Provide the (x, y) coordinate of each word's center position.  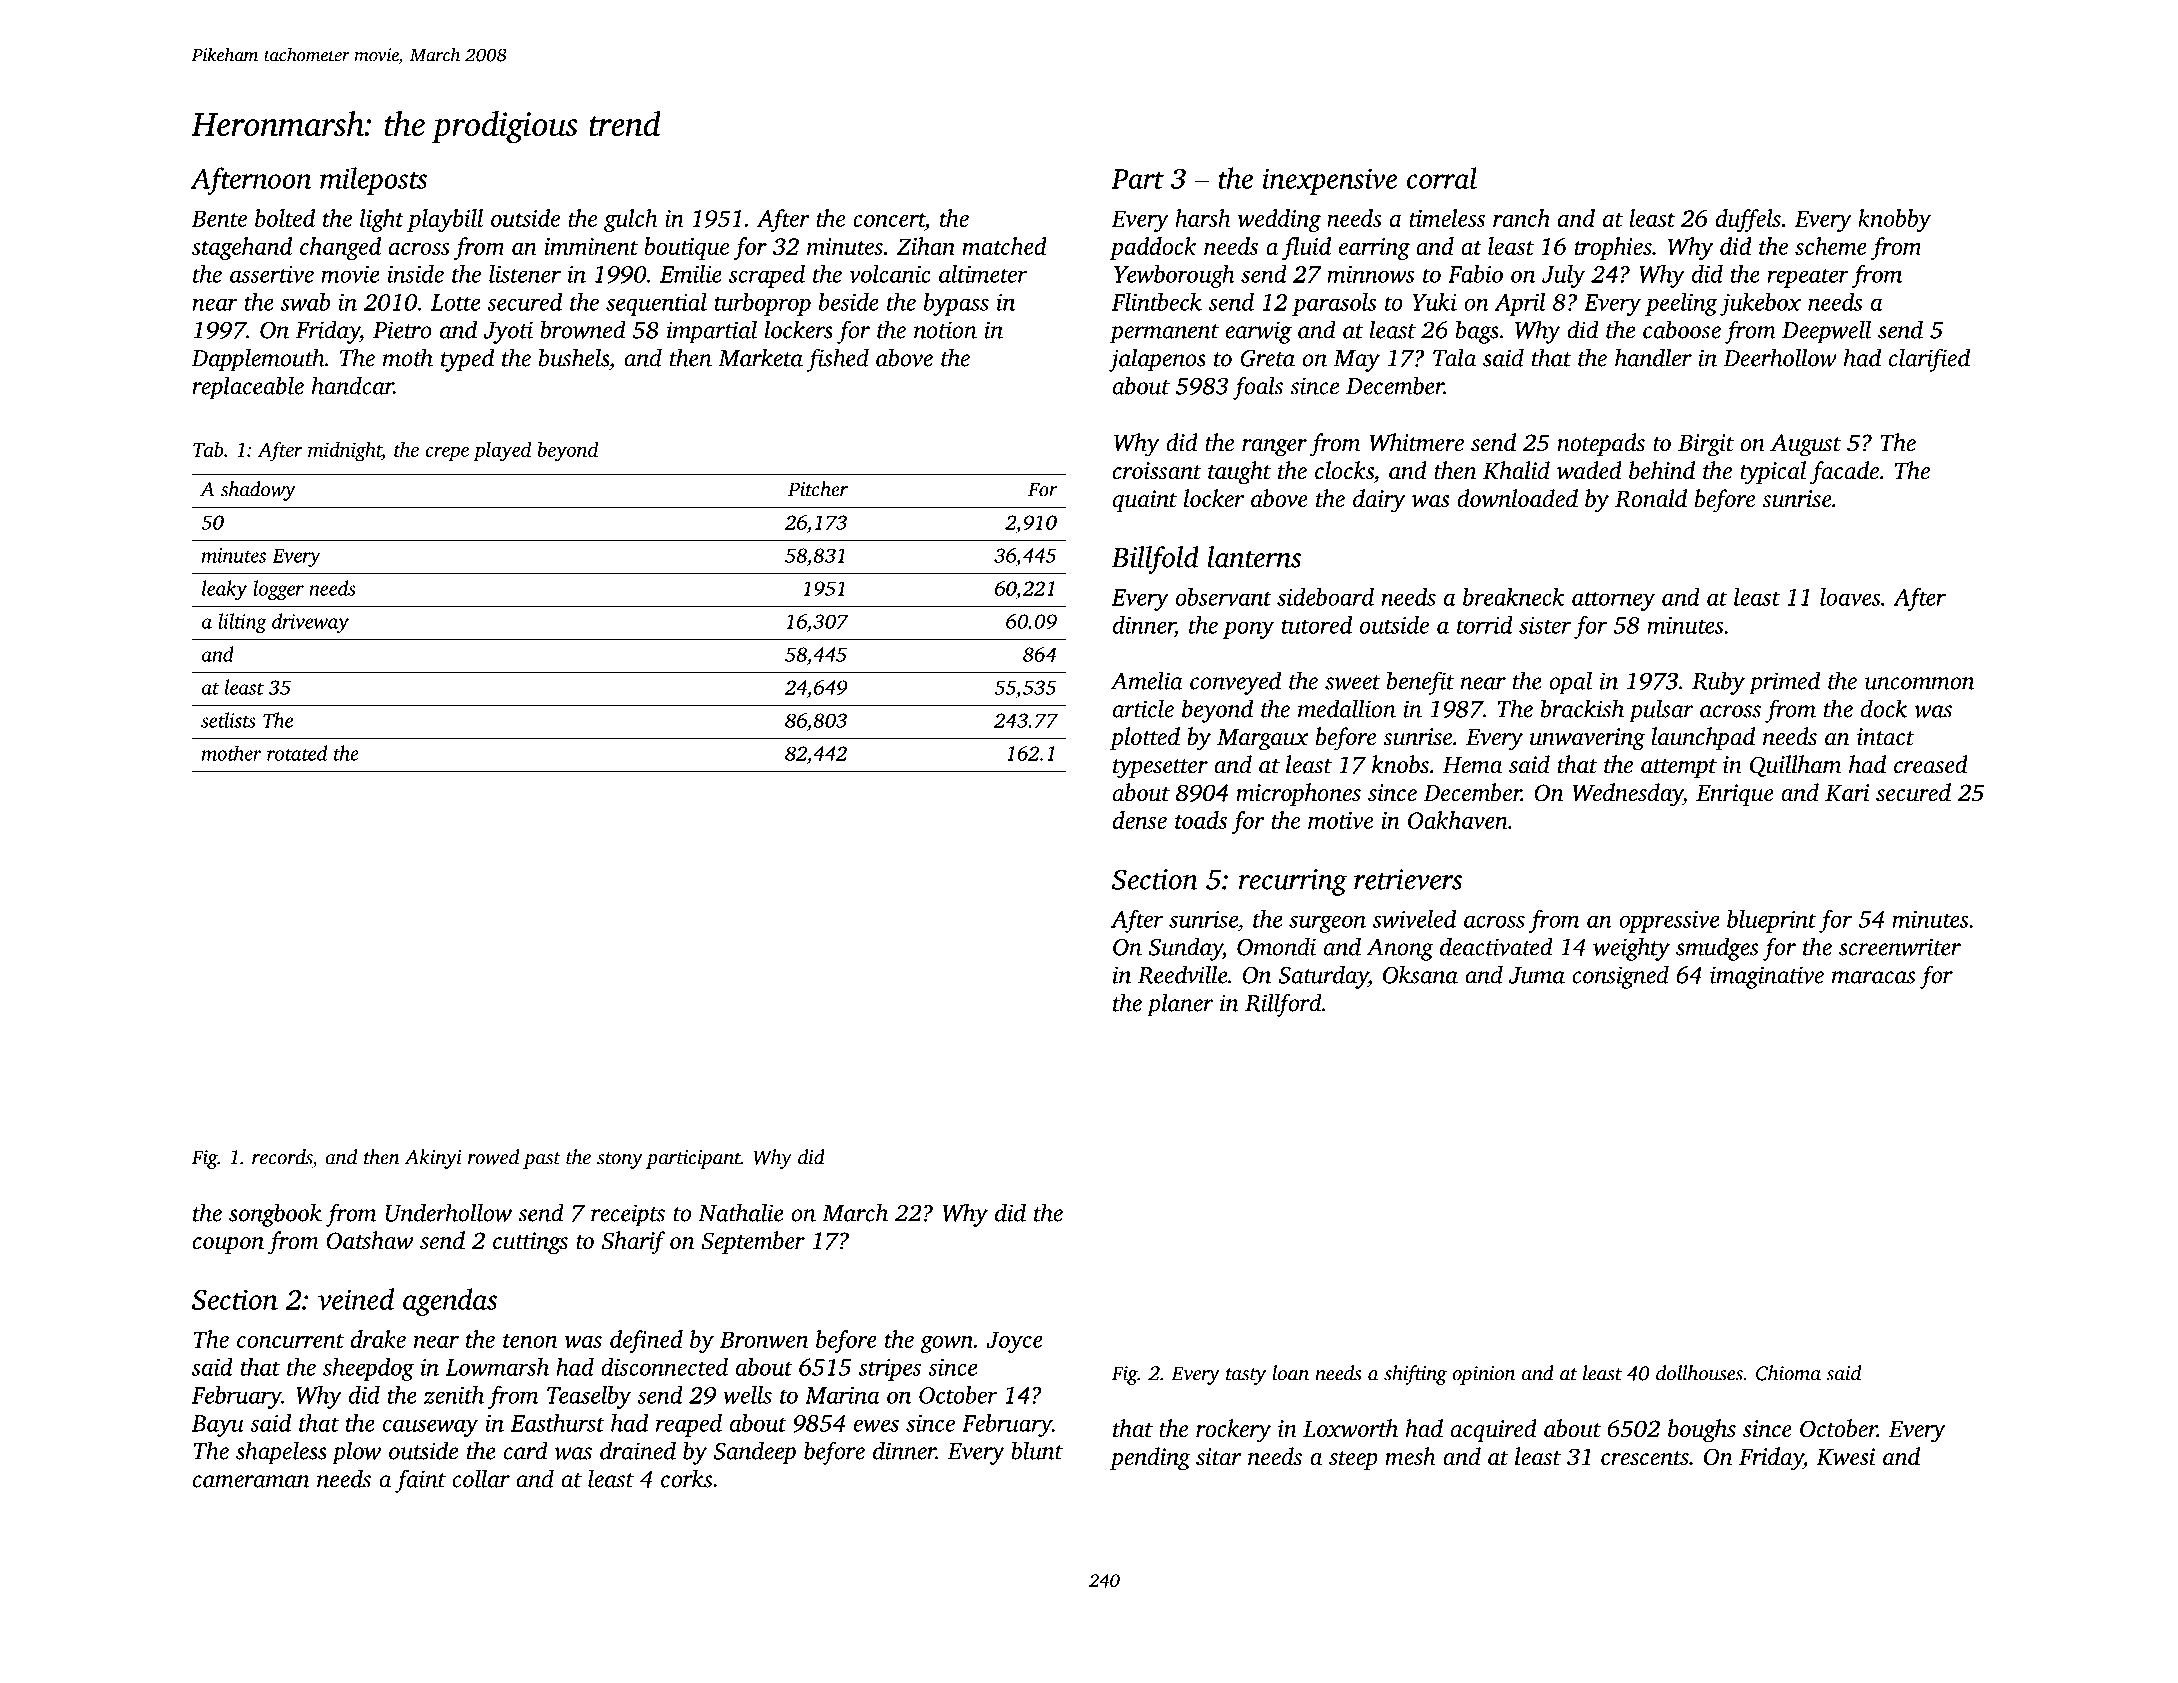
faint (420, 1481)
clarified (1929, 360)
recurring (1293, 882)
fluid (1306, 248)
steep (1353, 1460)
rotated (297, 753)
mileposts (373, 181)
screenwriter (1900, 947)
